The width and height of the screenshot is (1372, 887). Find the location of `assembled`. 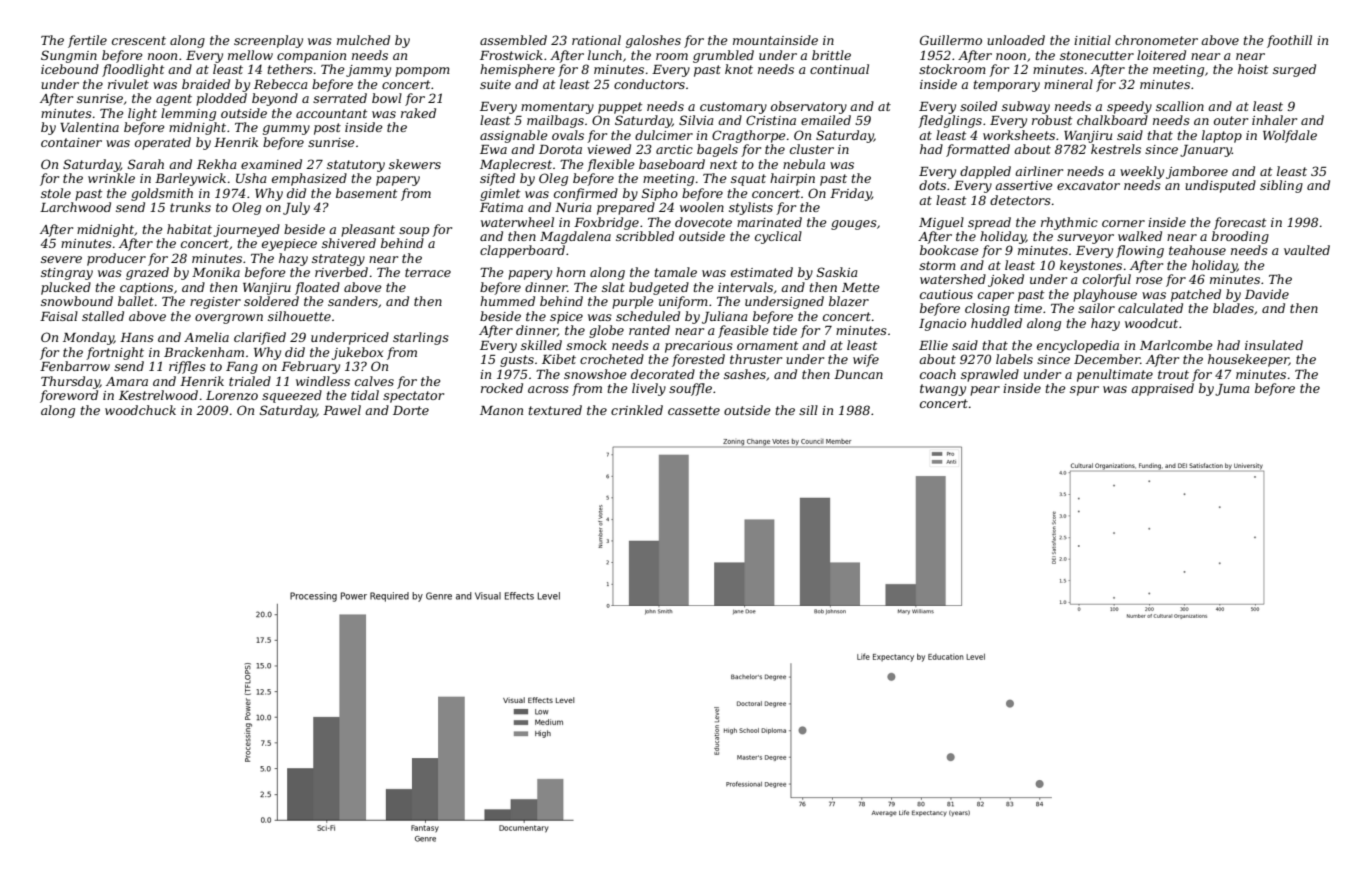

assembled is located at coordinates (513, 40).
